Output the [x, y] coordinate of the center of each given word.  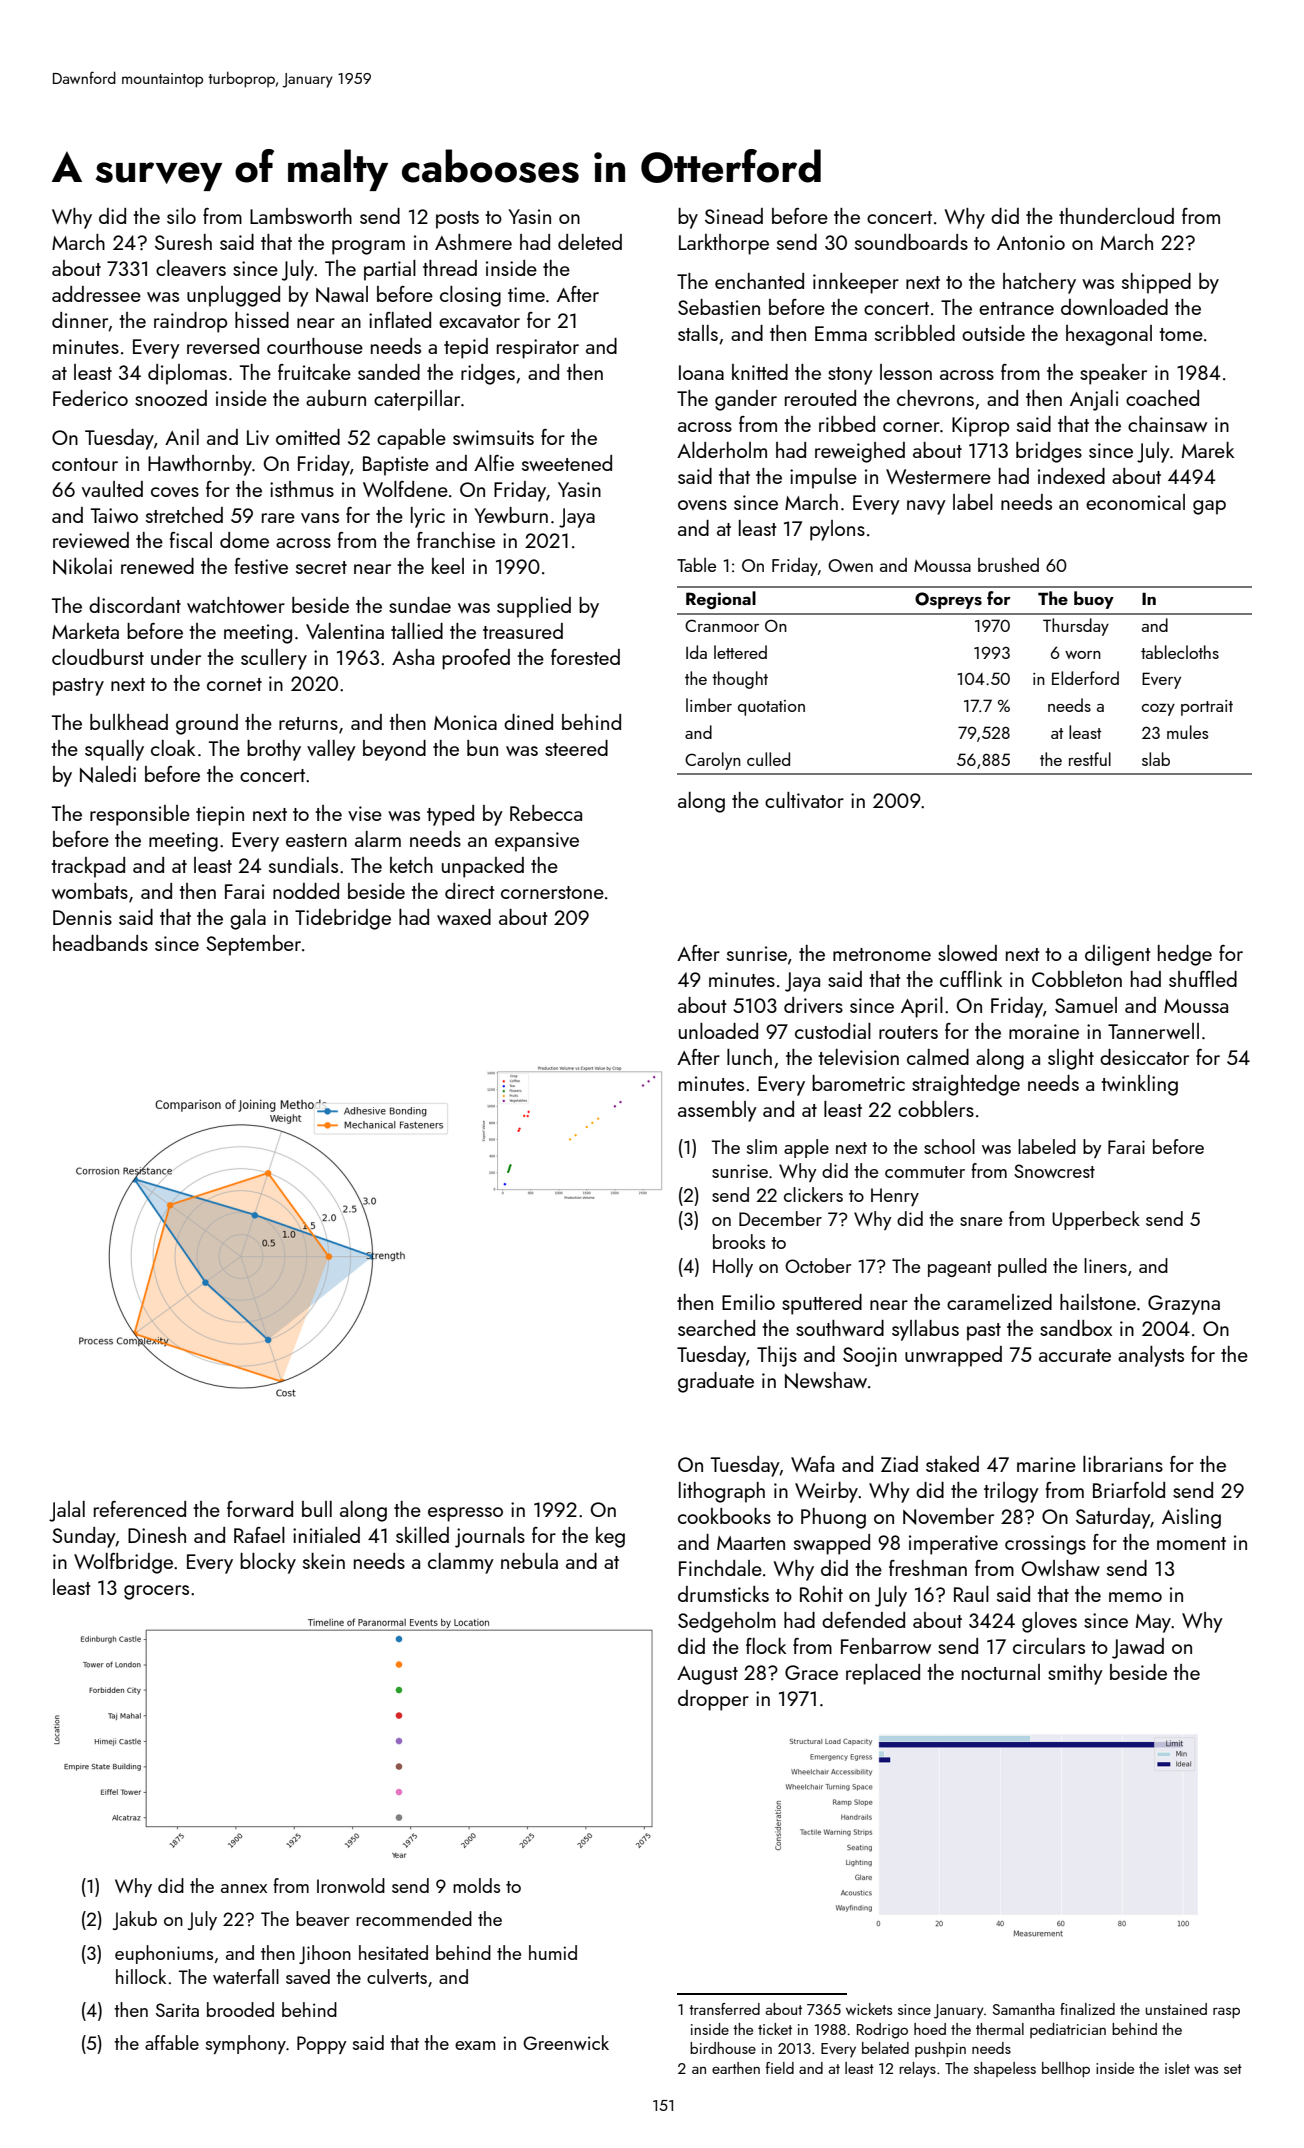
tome [1181, 334]
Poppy [322, 2045]
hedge [1185, 955]
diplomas [187, 374]
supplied [534, 607]
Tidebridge [343, 919]
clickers [813, 1194]
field [780, 2068]
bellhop [1066, 2069]
